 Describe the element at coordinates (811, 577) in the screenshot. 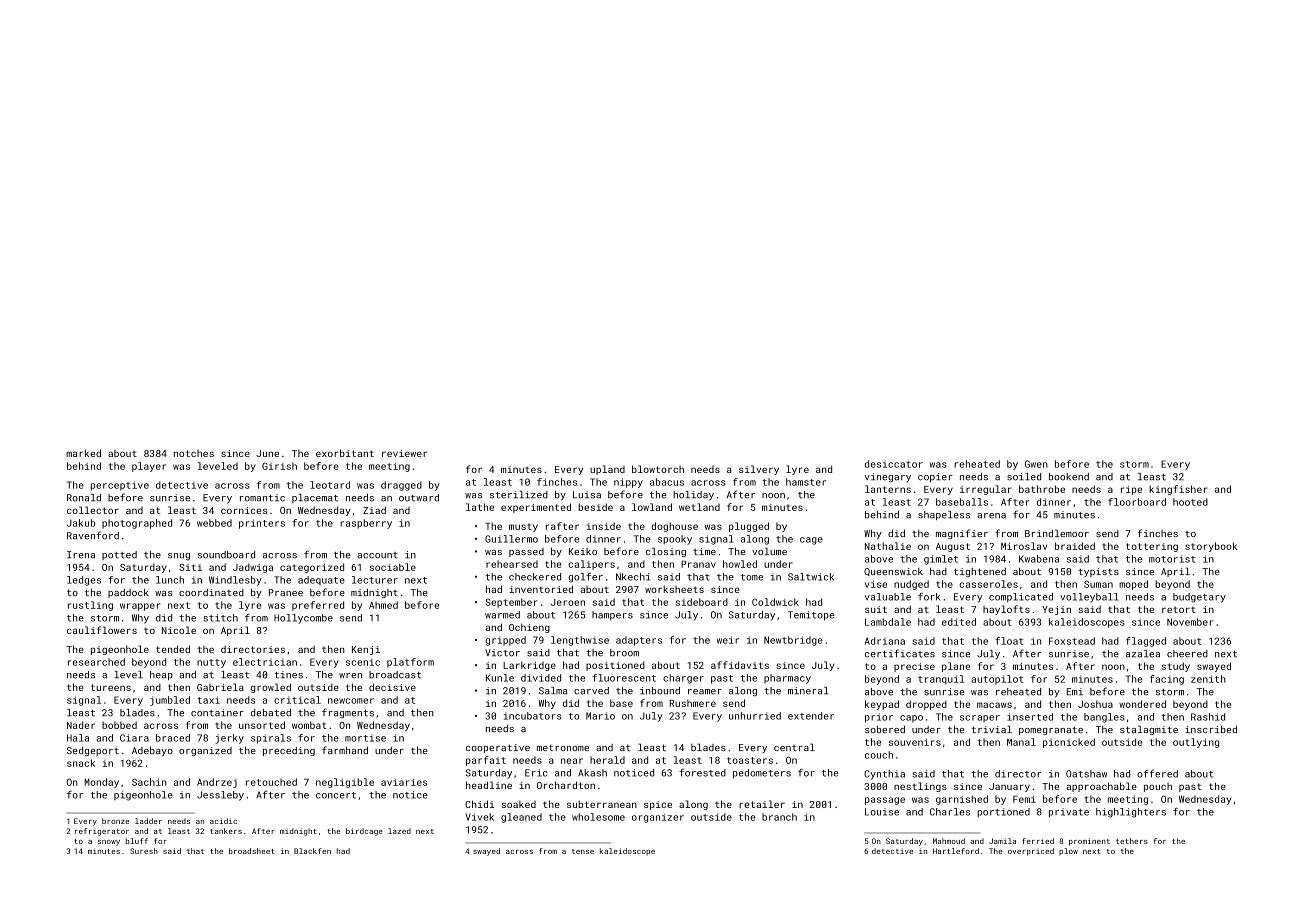

I see `Saltwick` at that location.
